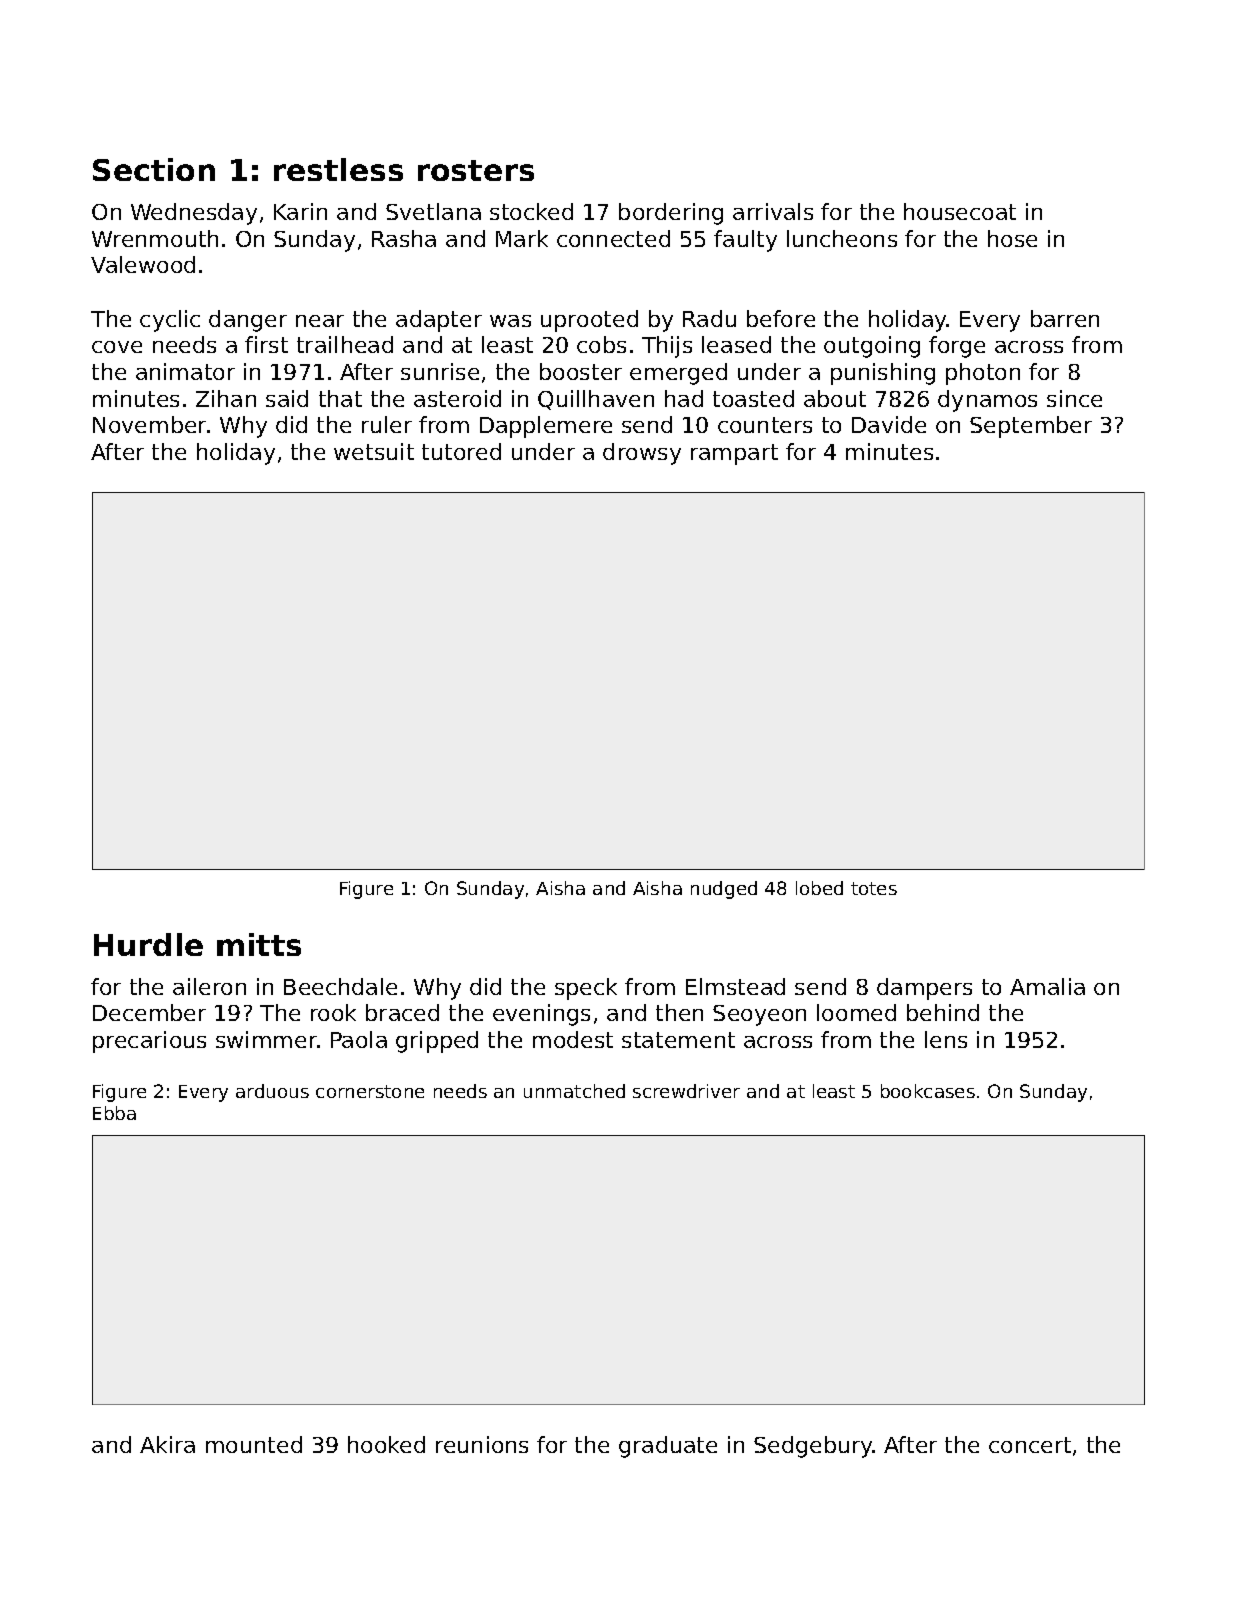 The width and height of the image is (1236, 1600). Describe the element at coordinates (642, 454) in the image. I see `drowsy` at that location.
